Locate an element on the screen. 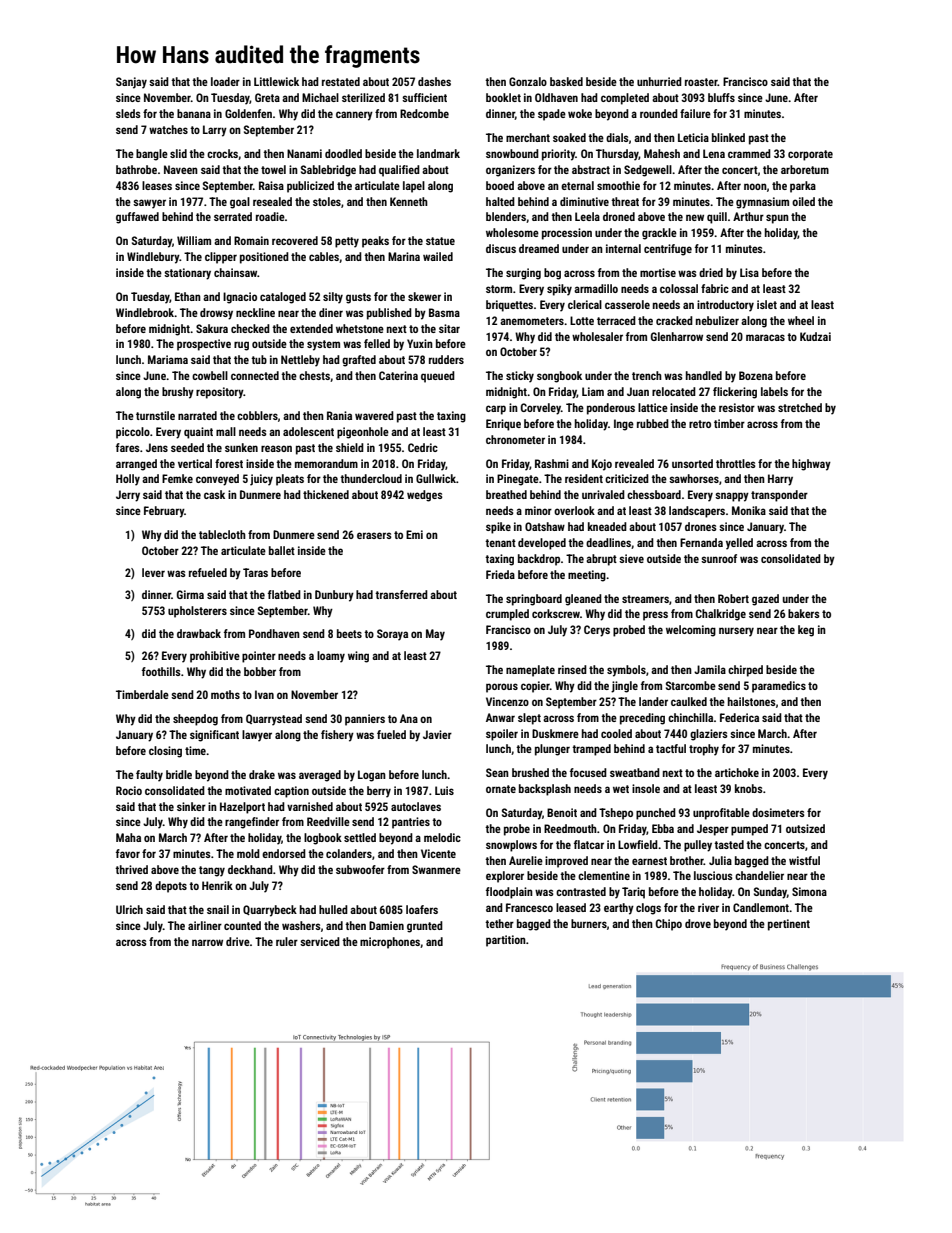  Nanami is located at coordinates (304, 153).
